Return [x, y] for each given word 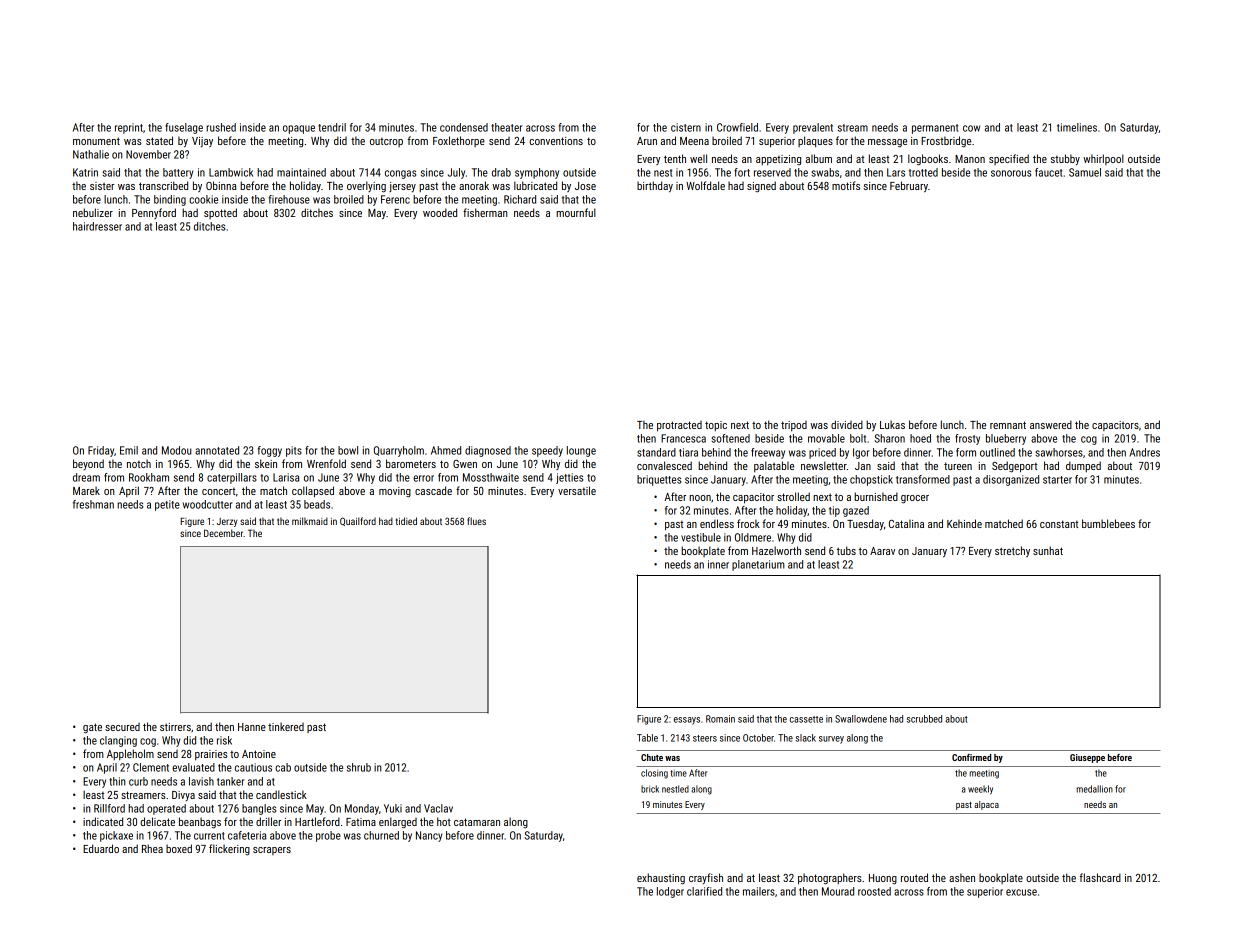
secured [122, 727]
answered [1051, 424]
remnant [1008, 425]
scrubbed [924, 719]
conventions [556, 141]
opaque [299, 129]
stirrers [175, 727]
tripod [794, 426]
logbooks [928, 160]
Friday [101, 451]
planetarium [758, 565]
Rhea [152, 848]
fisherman [485, 212]
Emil [129, 450]
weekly [980, 790]
